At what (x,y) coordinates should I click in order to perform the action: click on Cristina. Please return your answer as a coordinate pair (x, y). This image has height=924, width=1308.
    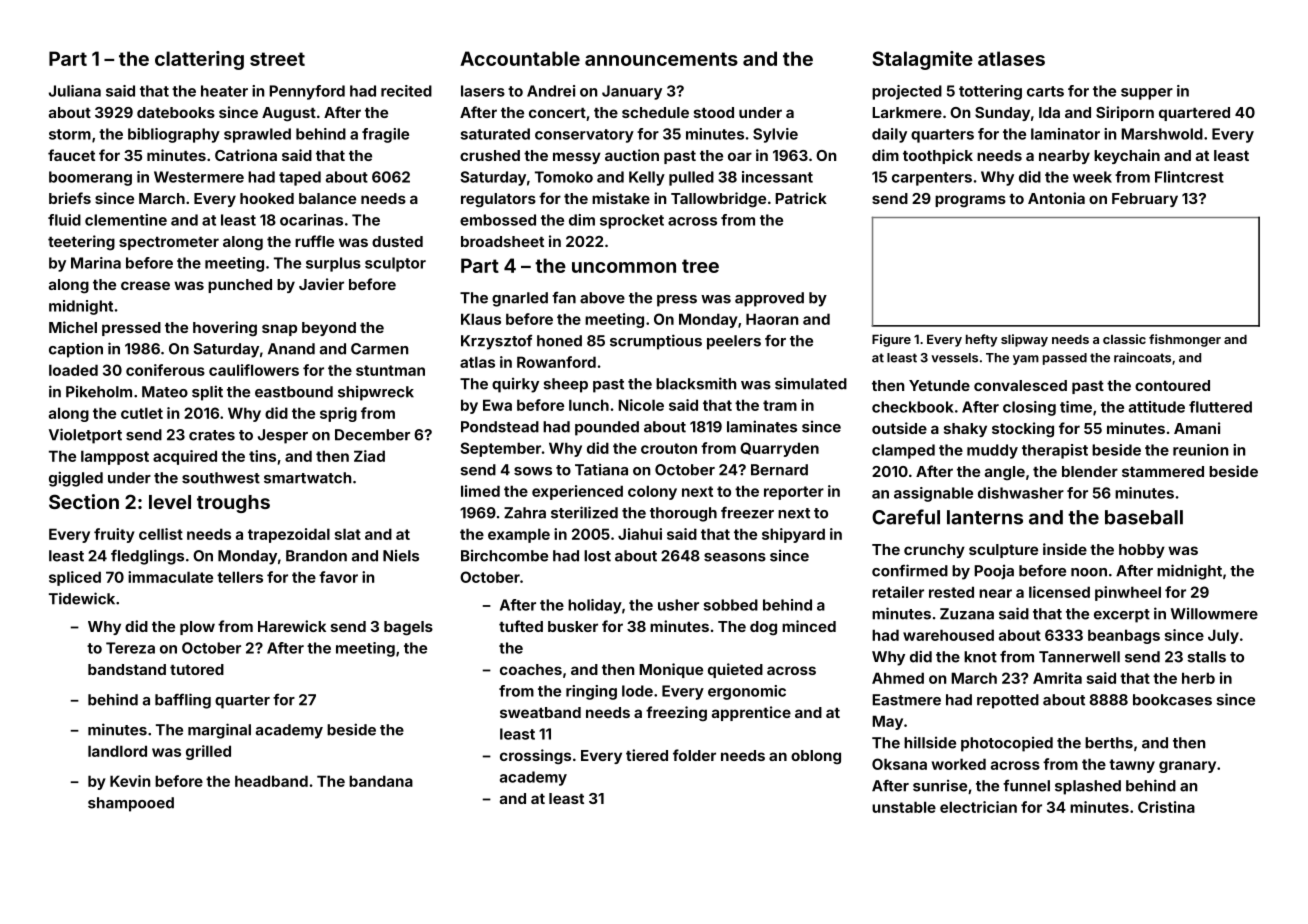
    Looking at the image, I should click on (1166, 807).
